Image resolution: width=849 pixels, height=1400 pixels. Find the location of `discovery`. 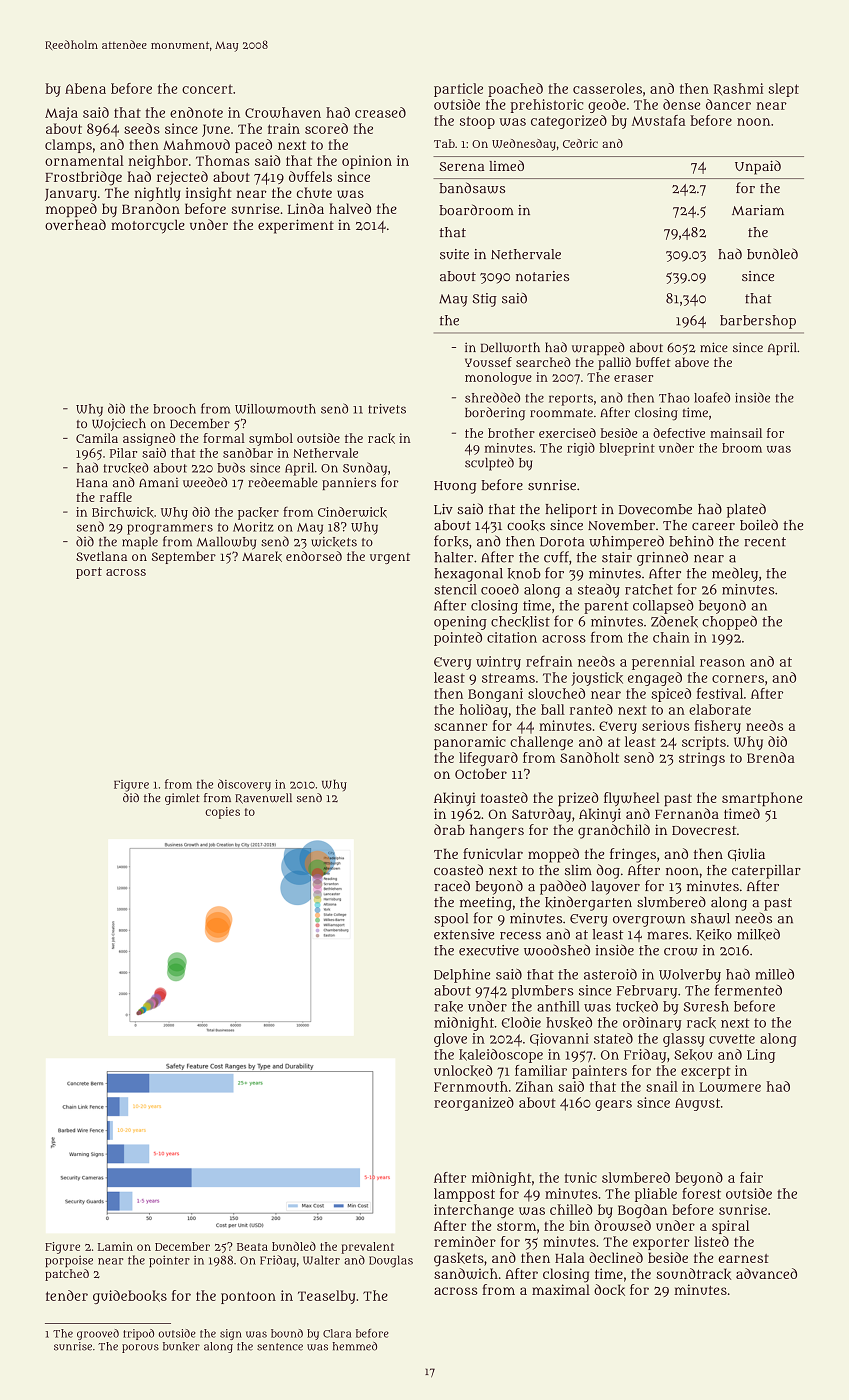

discovery is located at coordinates (244, 785).
